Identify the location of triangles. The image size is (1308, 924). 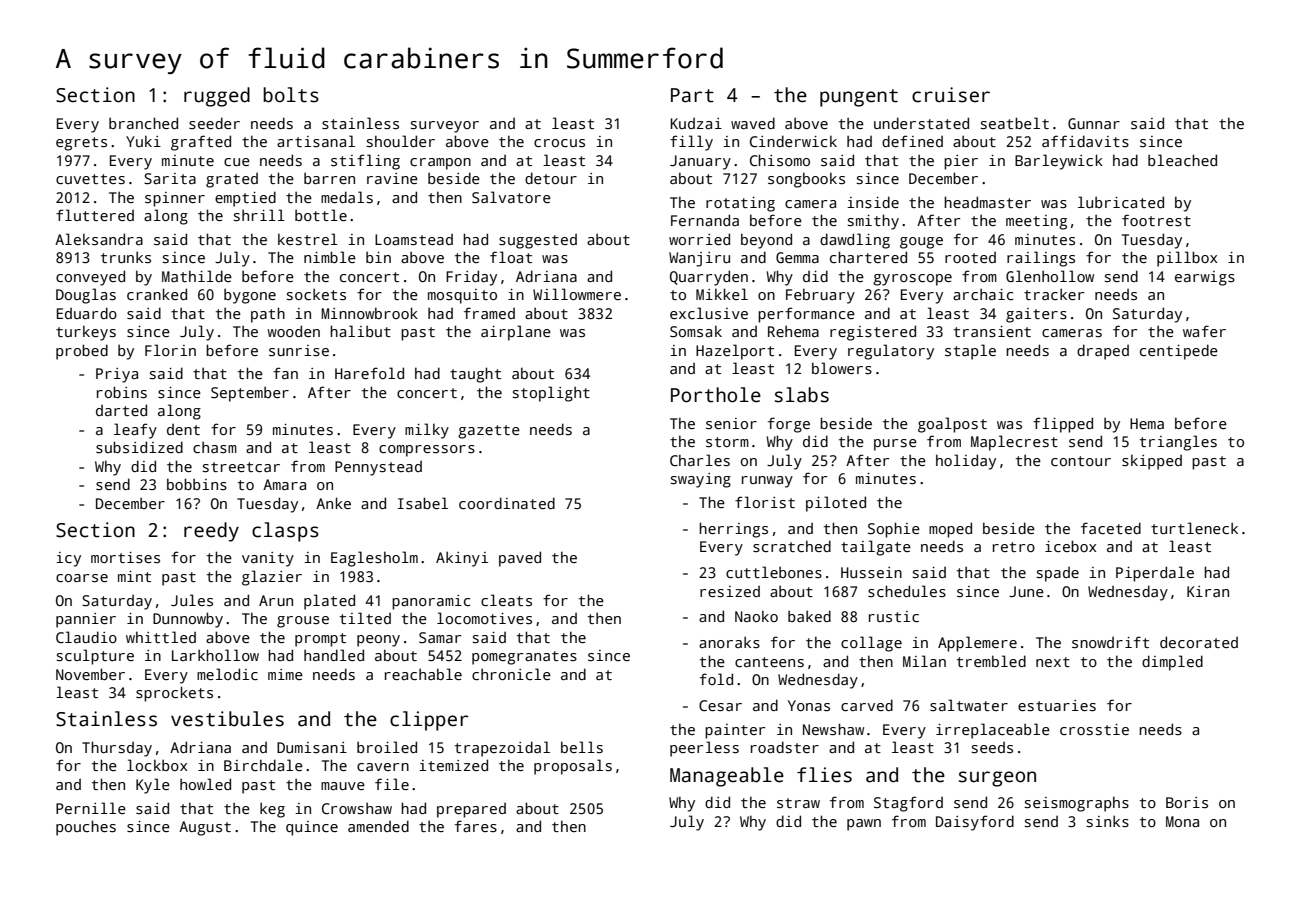
(1178, 443).
